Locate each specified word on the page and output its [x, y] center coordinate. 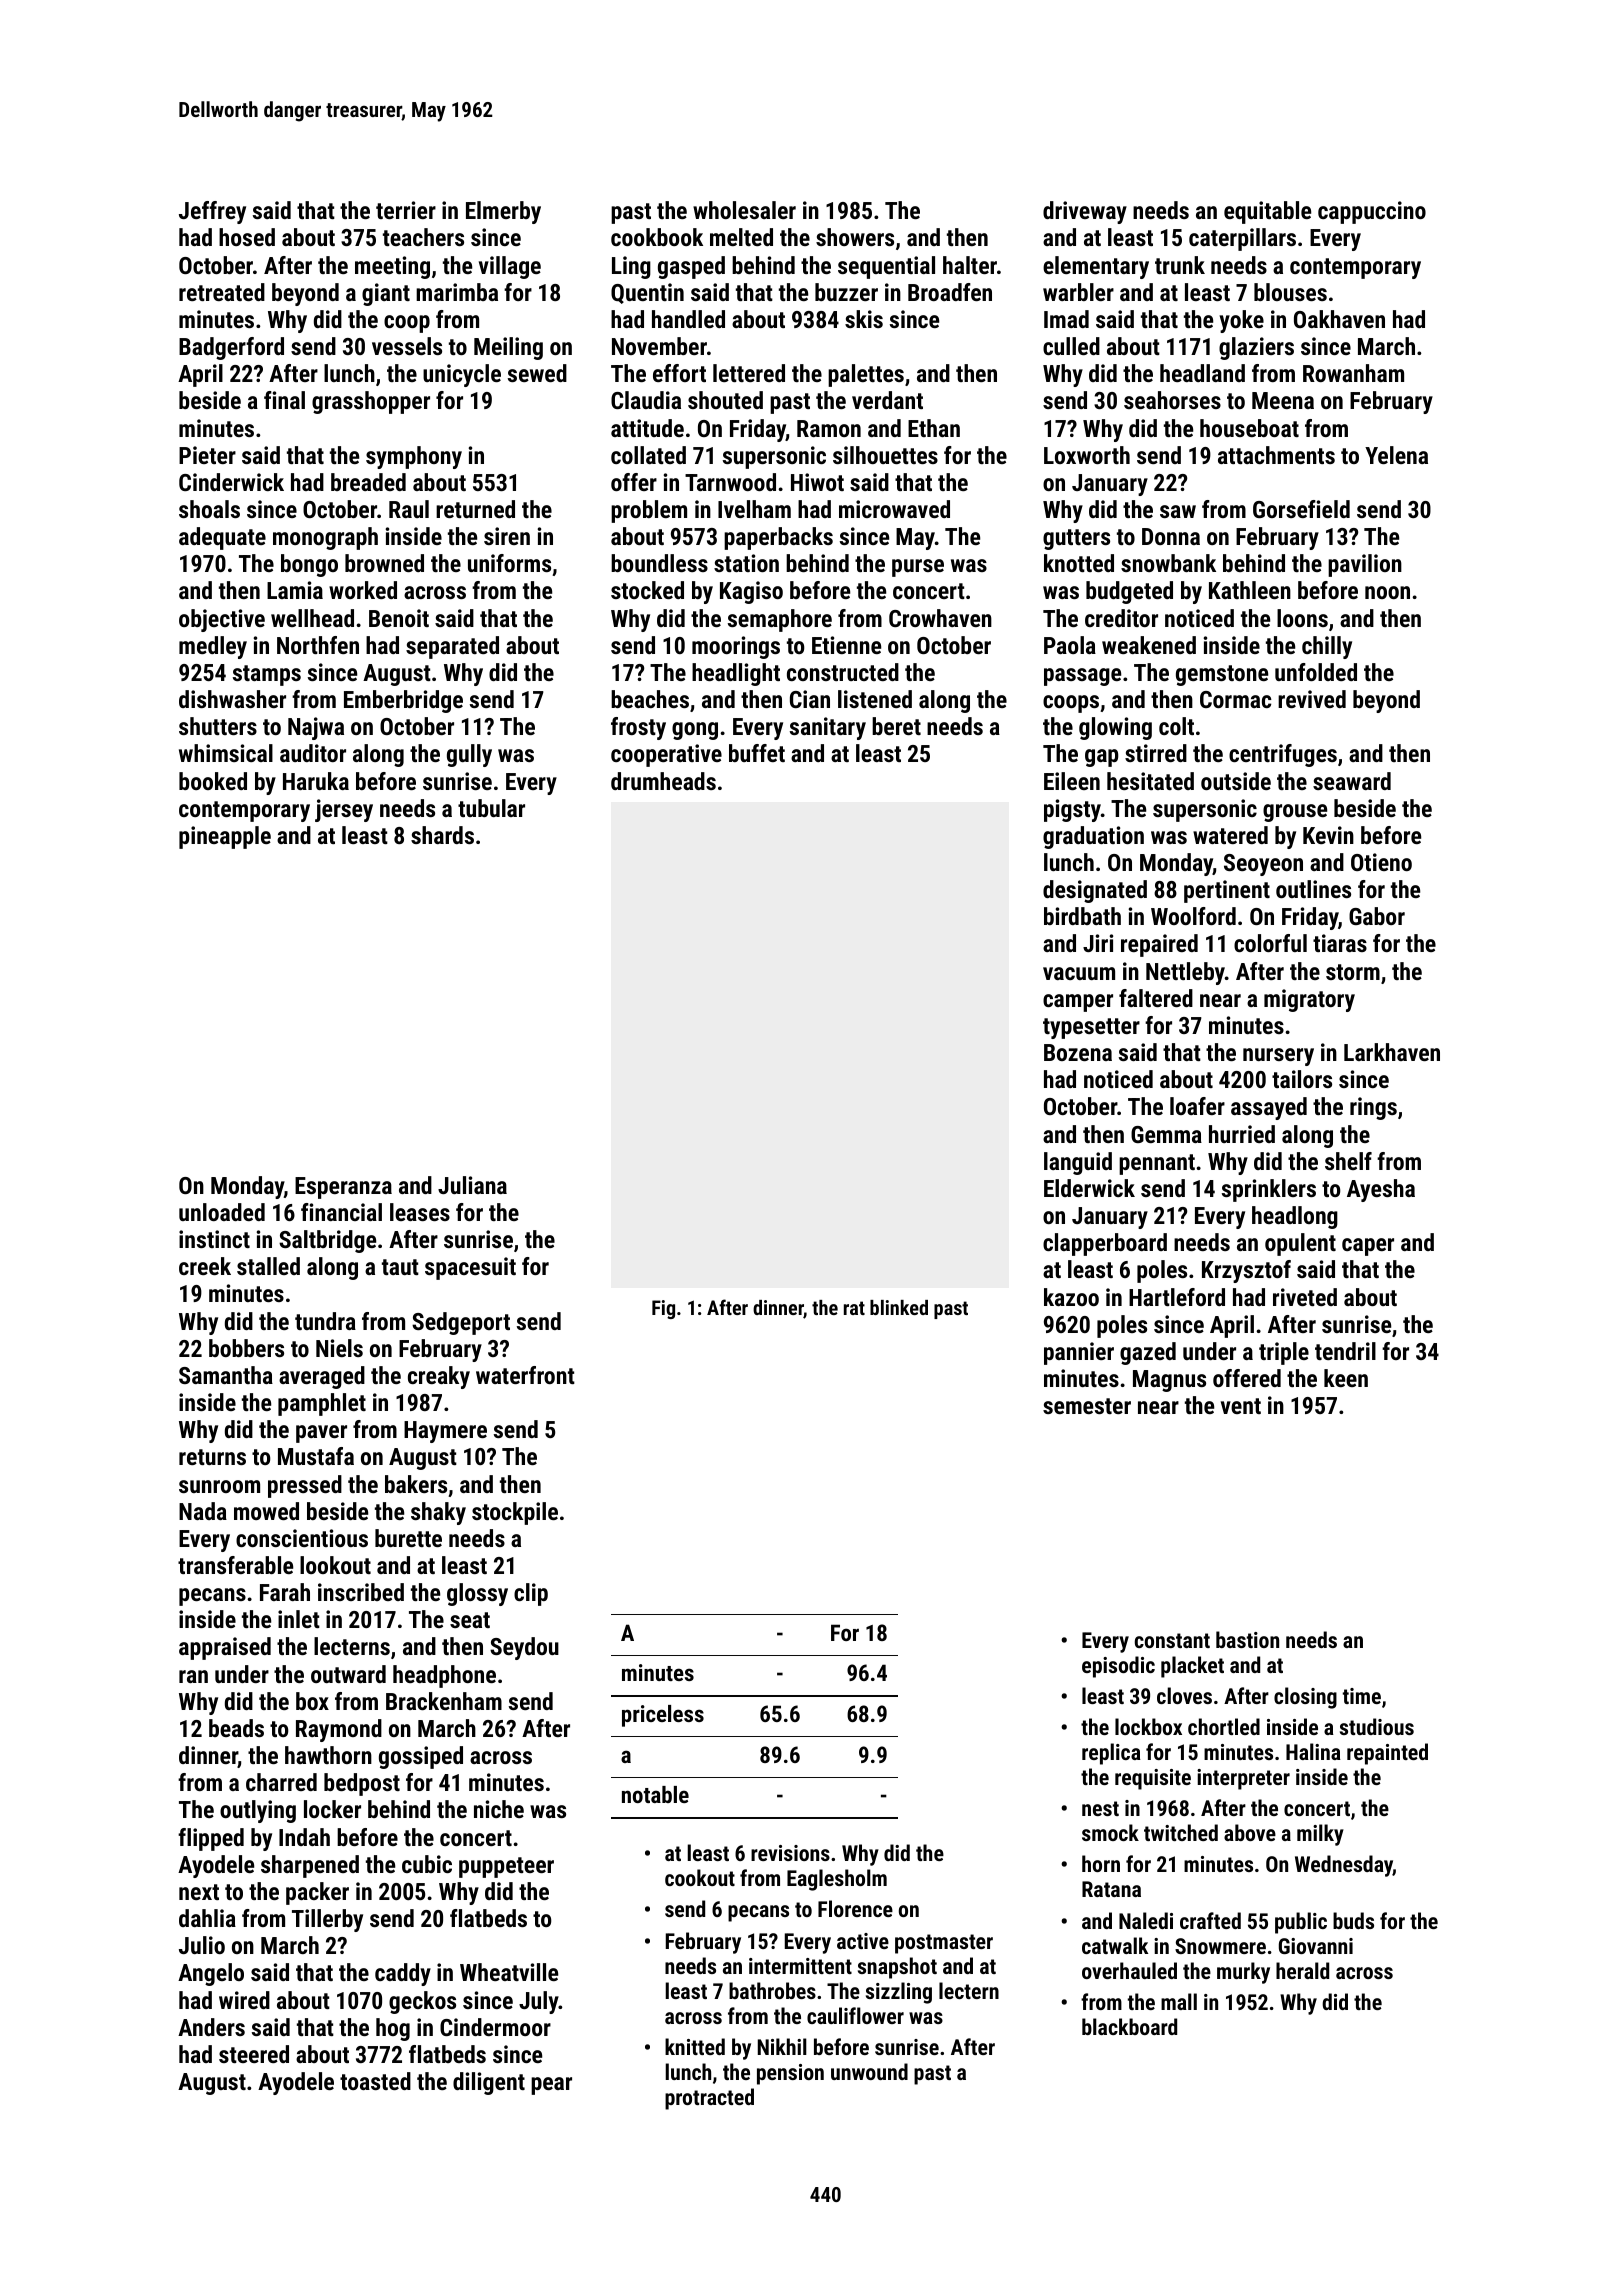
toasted [375, 2081]
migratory [1309, 1000]
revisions [790, 1853]
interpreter [1243, 1779]
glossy [477, 1594]
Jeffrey [212, 212]
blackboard [1129, 2026]
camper [1078, 1003]
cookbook [657, 237]
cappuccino [1372, 212]
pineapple [225, 837]
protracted [709, 2099]
